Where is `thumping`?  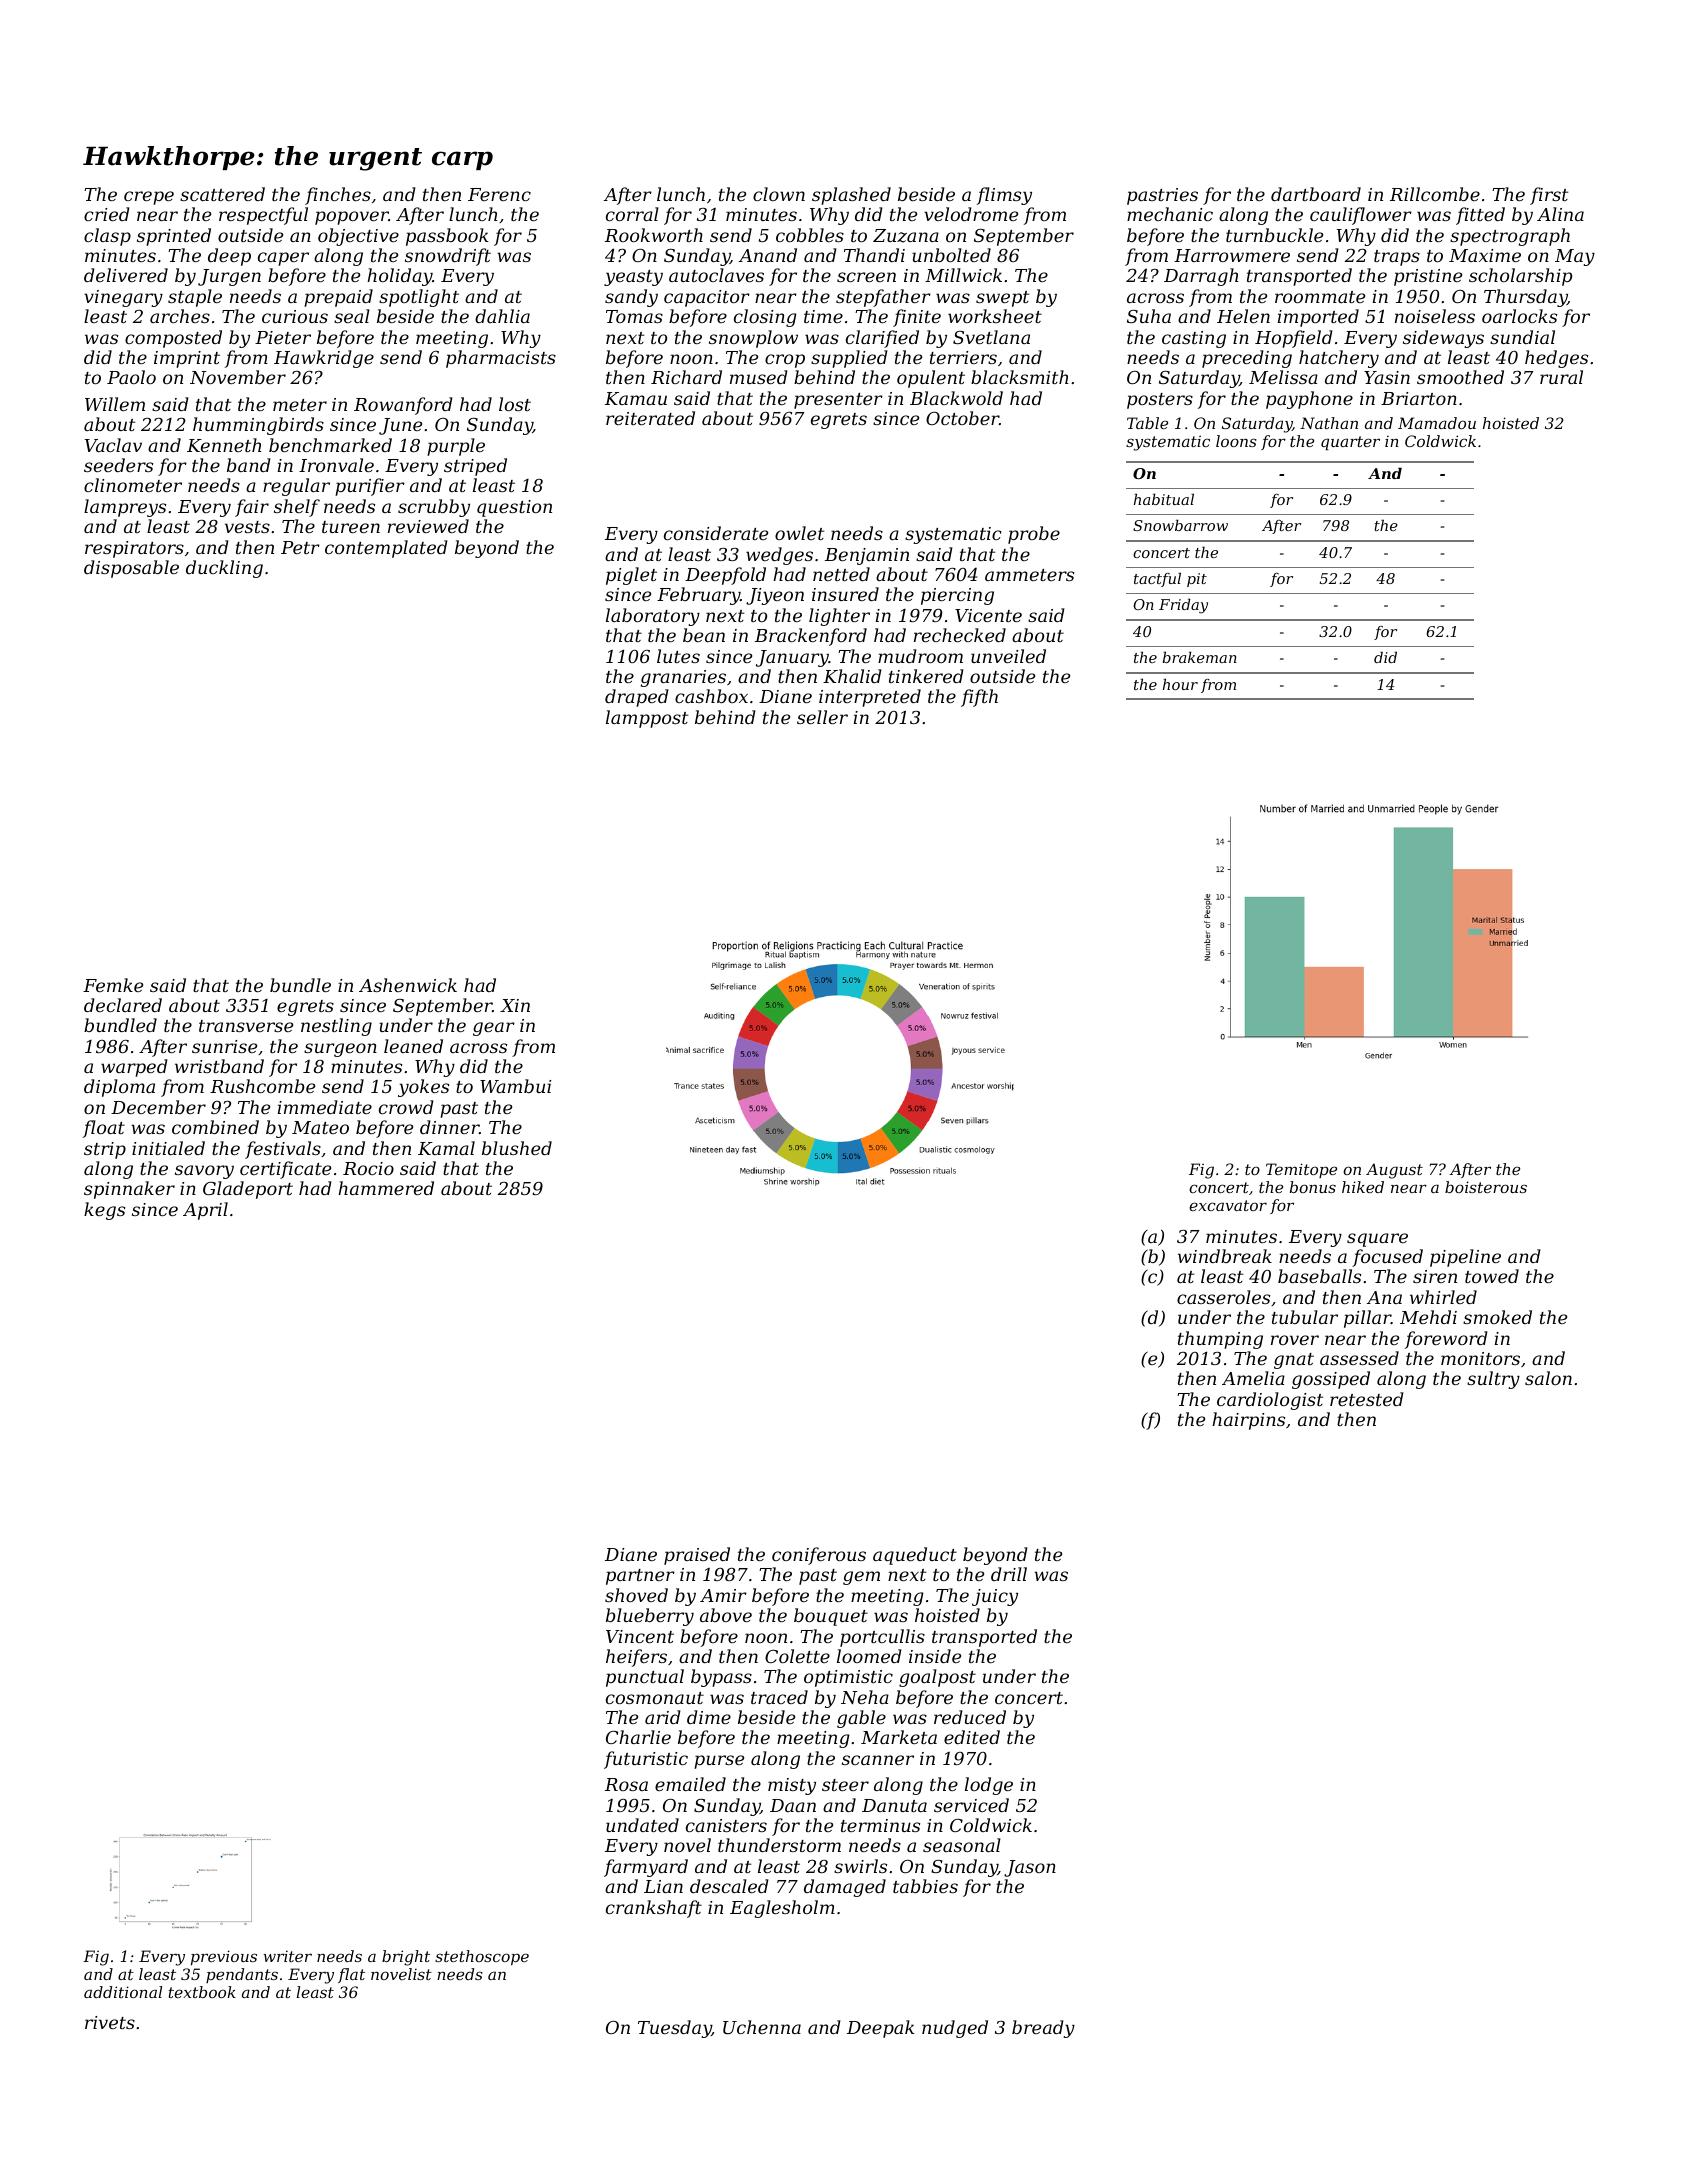
thumping is located at coordinates (1220, 1340).
